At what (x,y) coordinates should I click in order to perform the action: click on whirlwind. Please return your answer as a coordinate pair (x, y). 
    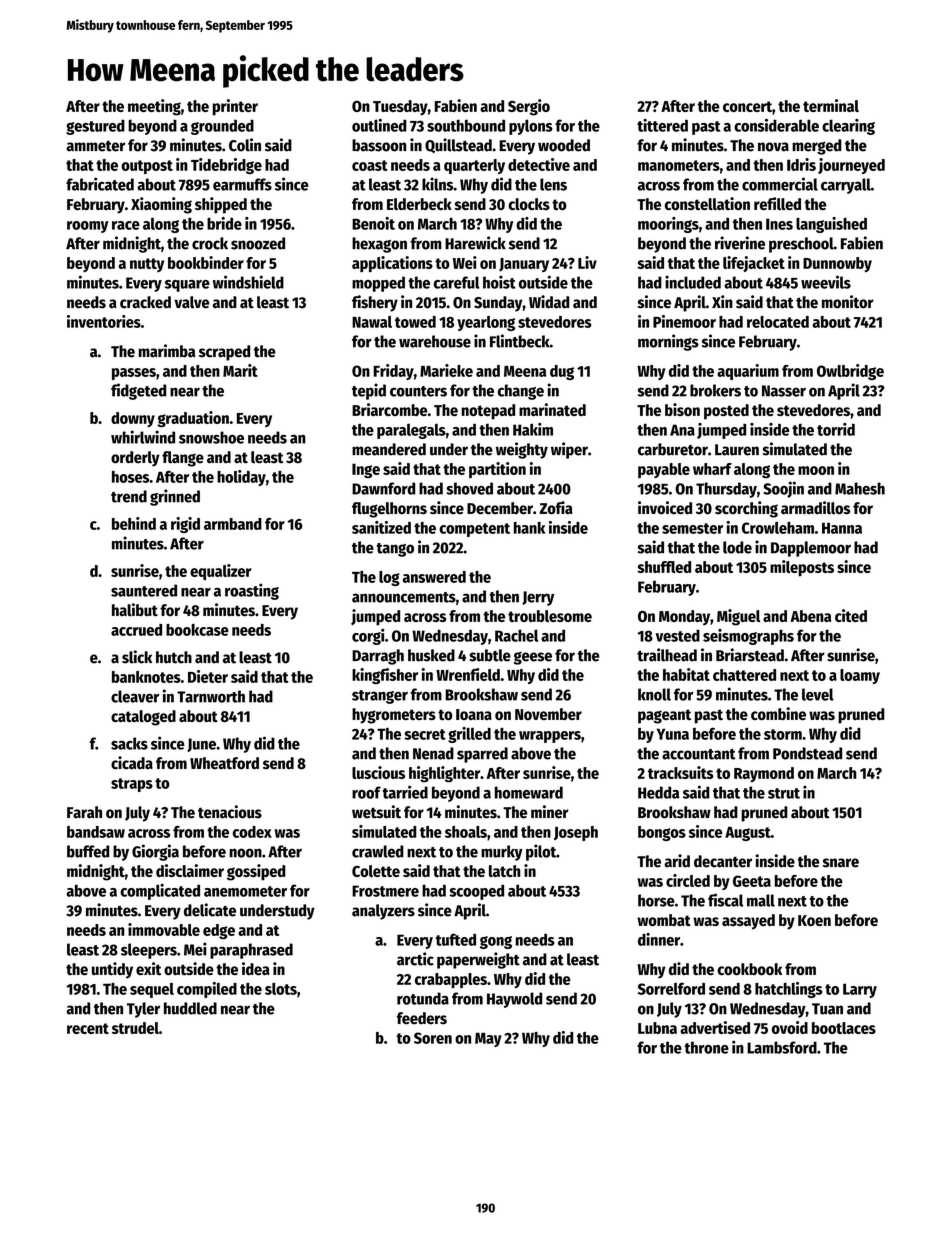
    Looking at the image, I should click on (143, 437).
